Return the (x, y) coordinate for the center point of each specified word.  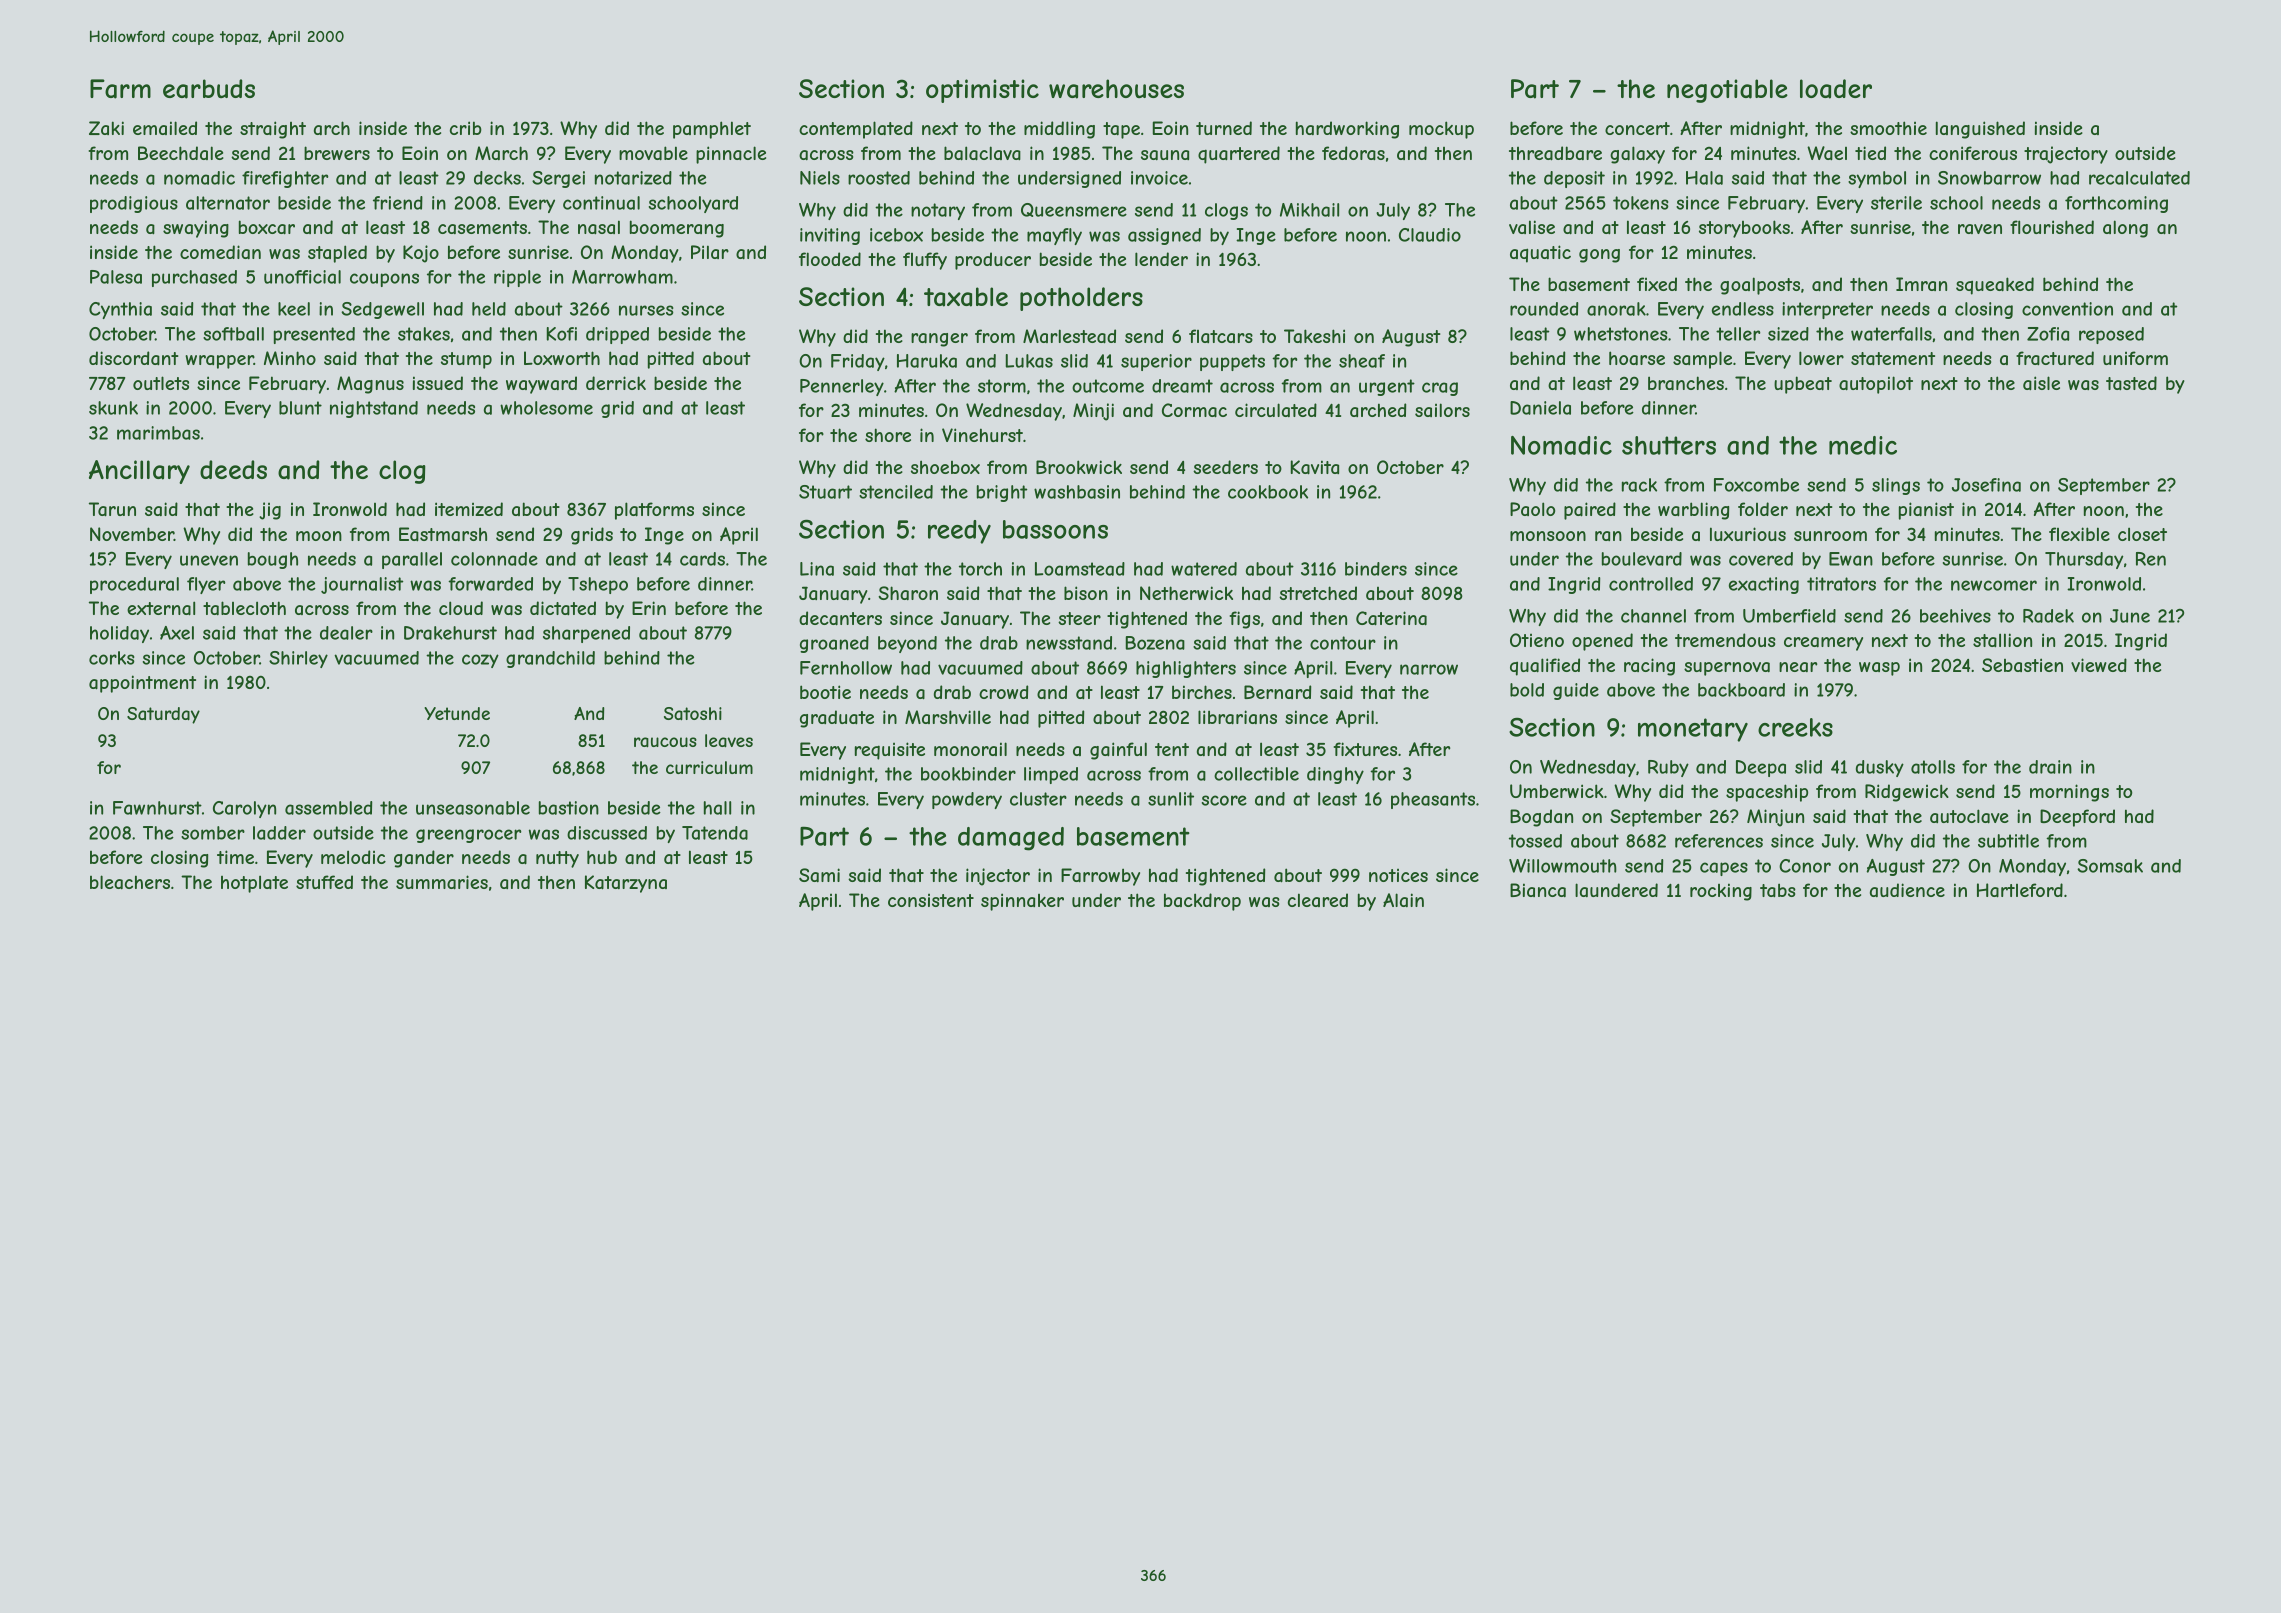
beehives (1955, 616)
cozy (480, 661)
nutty (557, 859)
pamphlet (712, 130)
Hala (1704, 178)
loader (1836, 89)
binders (1376, 569)
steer (1079, 618)
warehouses (1116, 89)
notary (938, 211)
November (132, 534)
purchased (194, 278)
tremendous (1725, 640)
